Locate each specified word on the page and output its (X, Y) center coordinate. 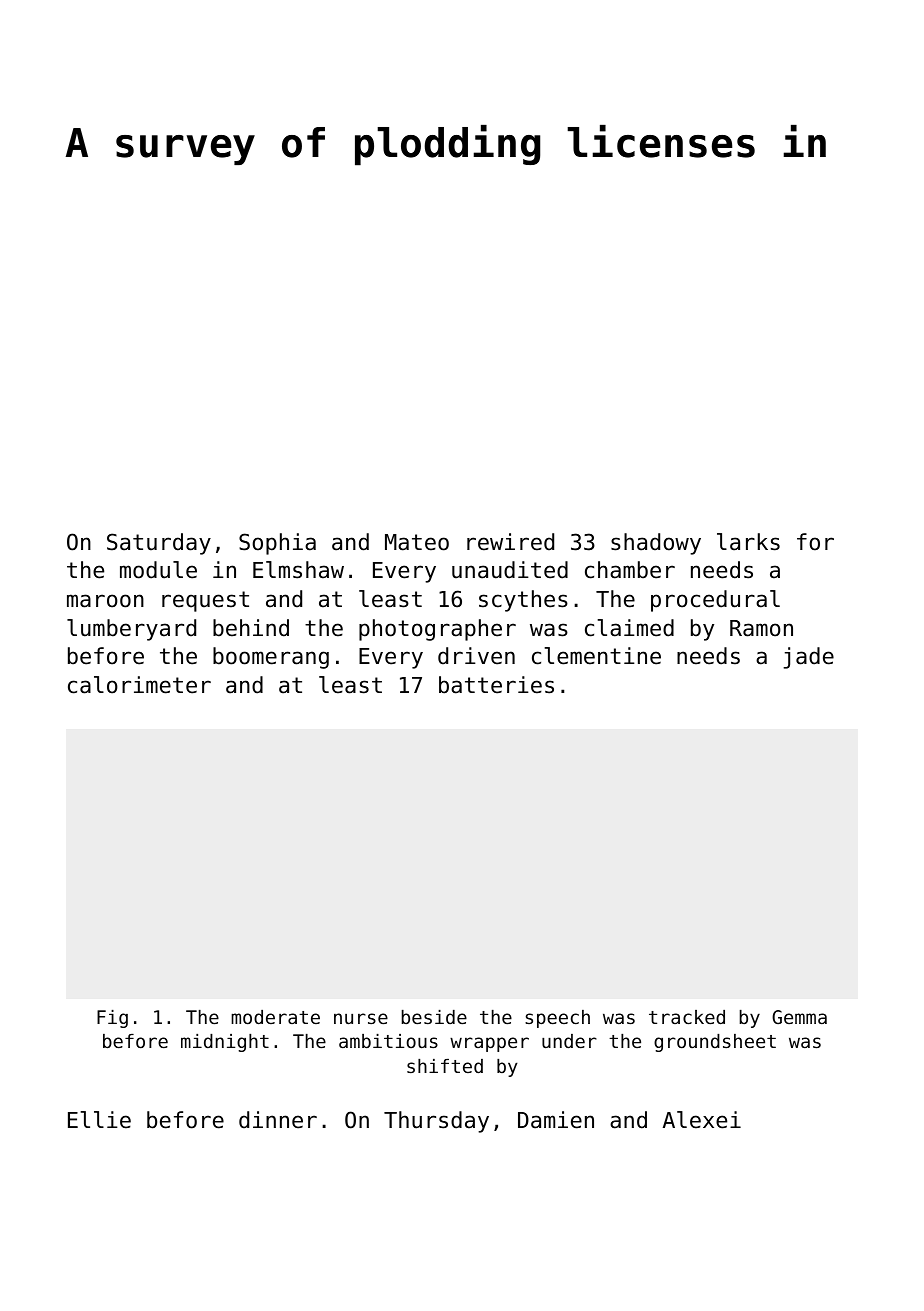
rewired (510, 542)
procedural (715, 601)
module (158, 570)
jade (808, 658)
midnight (225, 1043)
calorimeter (139, 685)
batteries (496, 685)
